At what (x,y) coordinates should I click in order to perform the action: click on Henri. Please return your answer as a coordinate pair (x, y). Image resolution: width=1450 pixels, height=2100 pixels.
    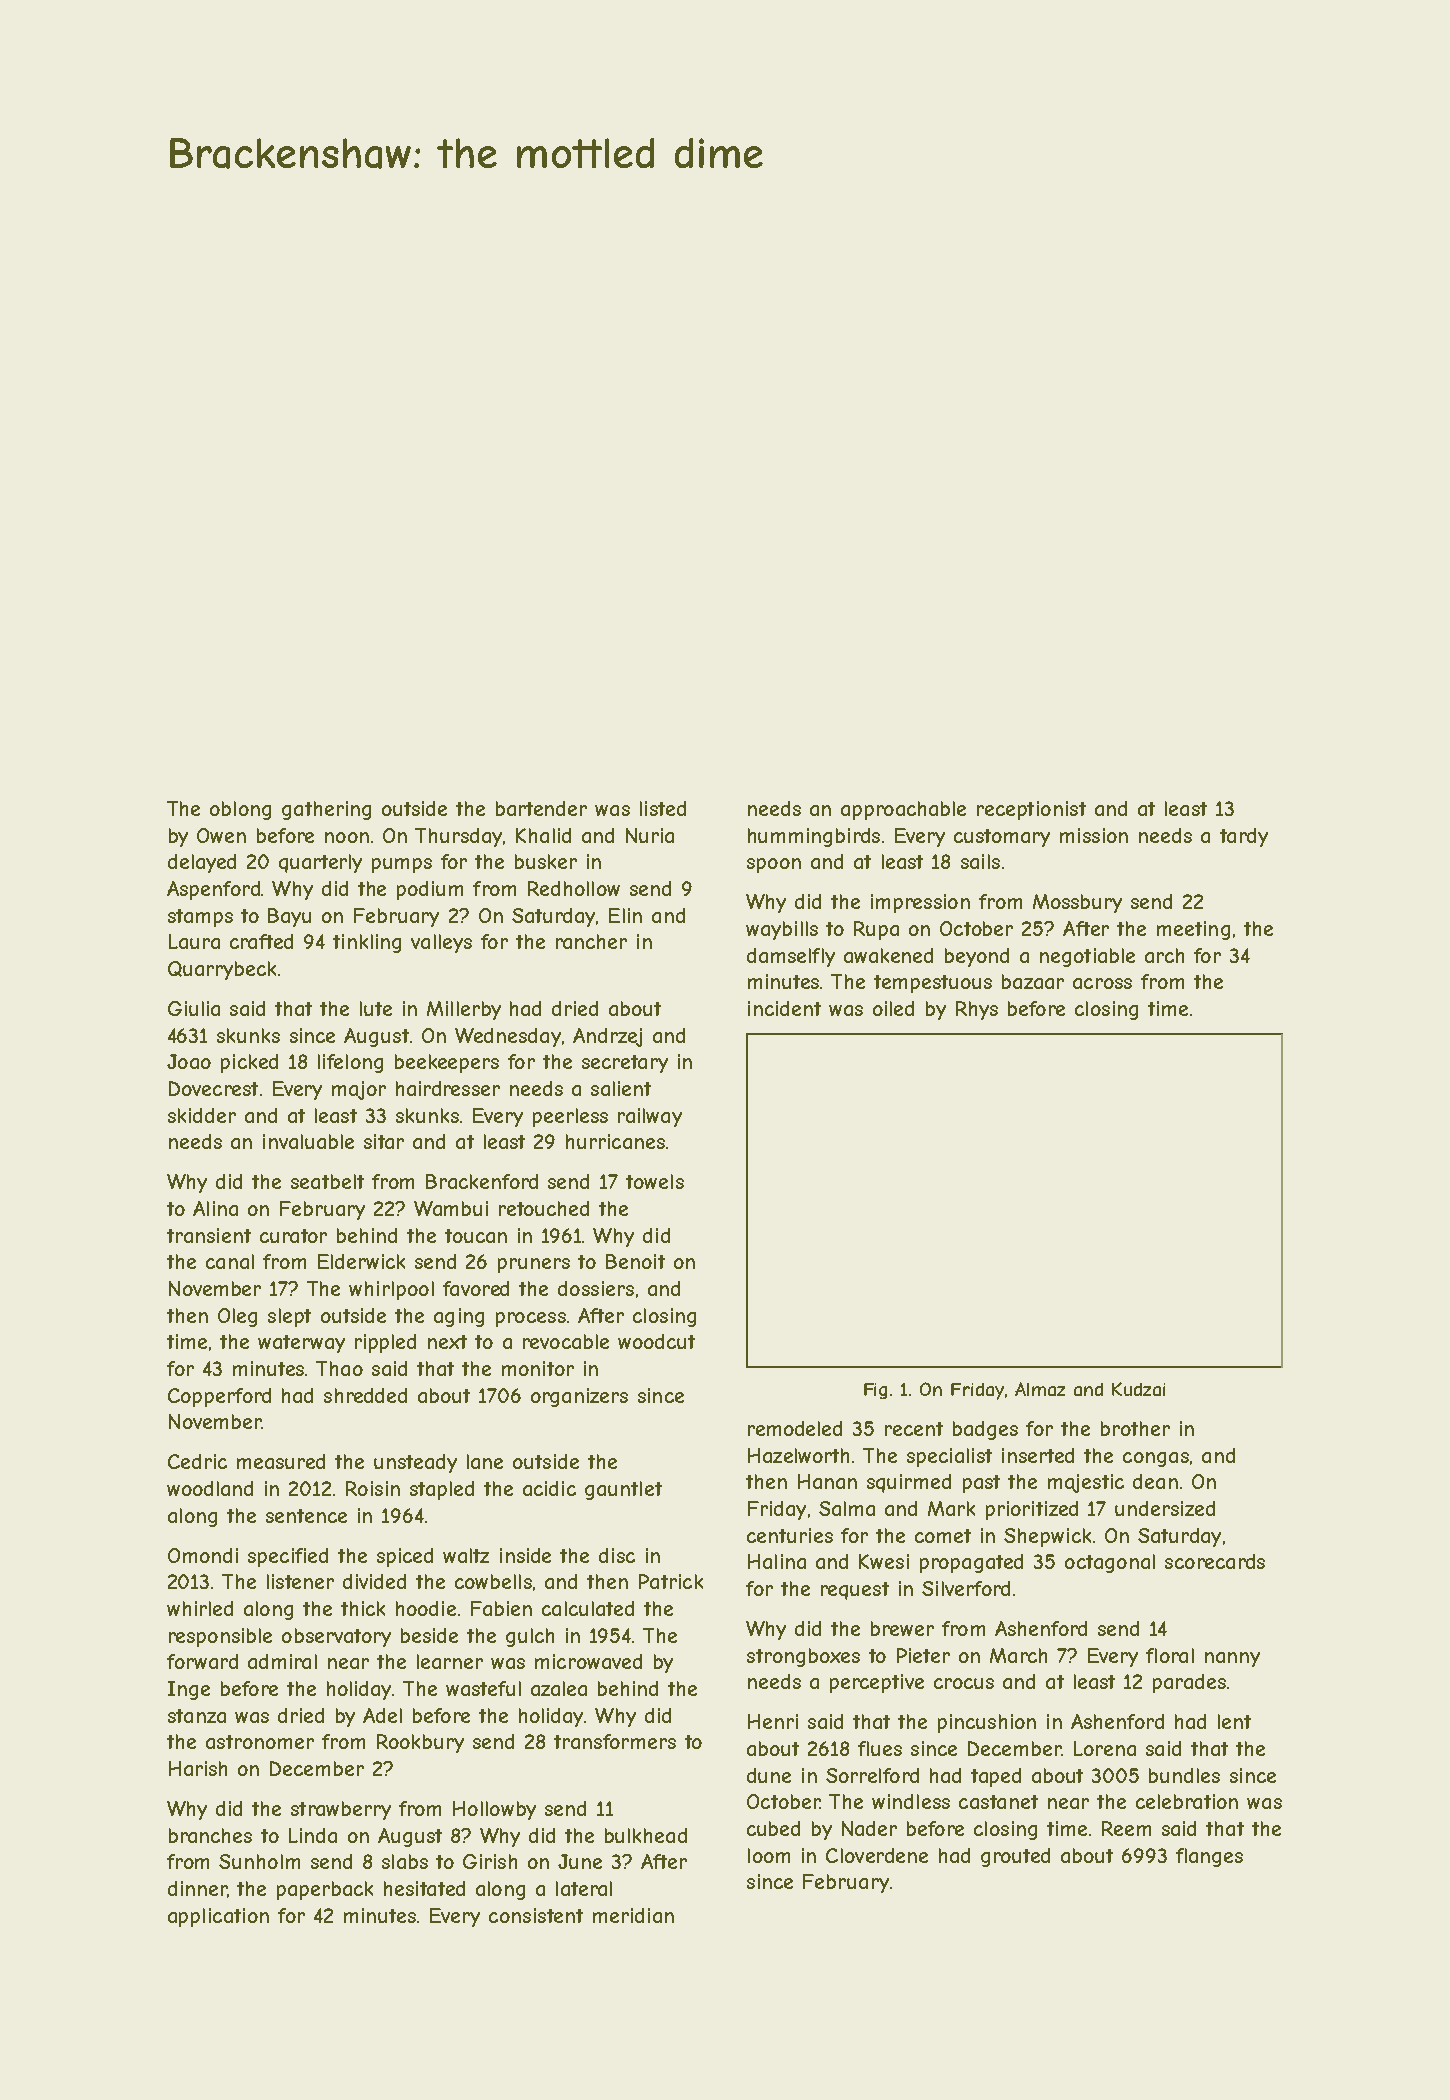
    Looking at the image, I should click on (773, 1721).
